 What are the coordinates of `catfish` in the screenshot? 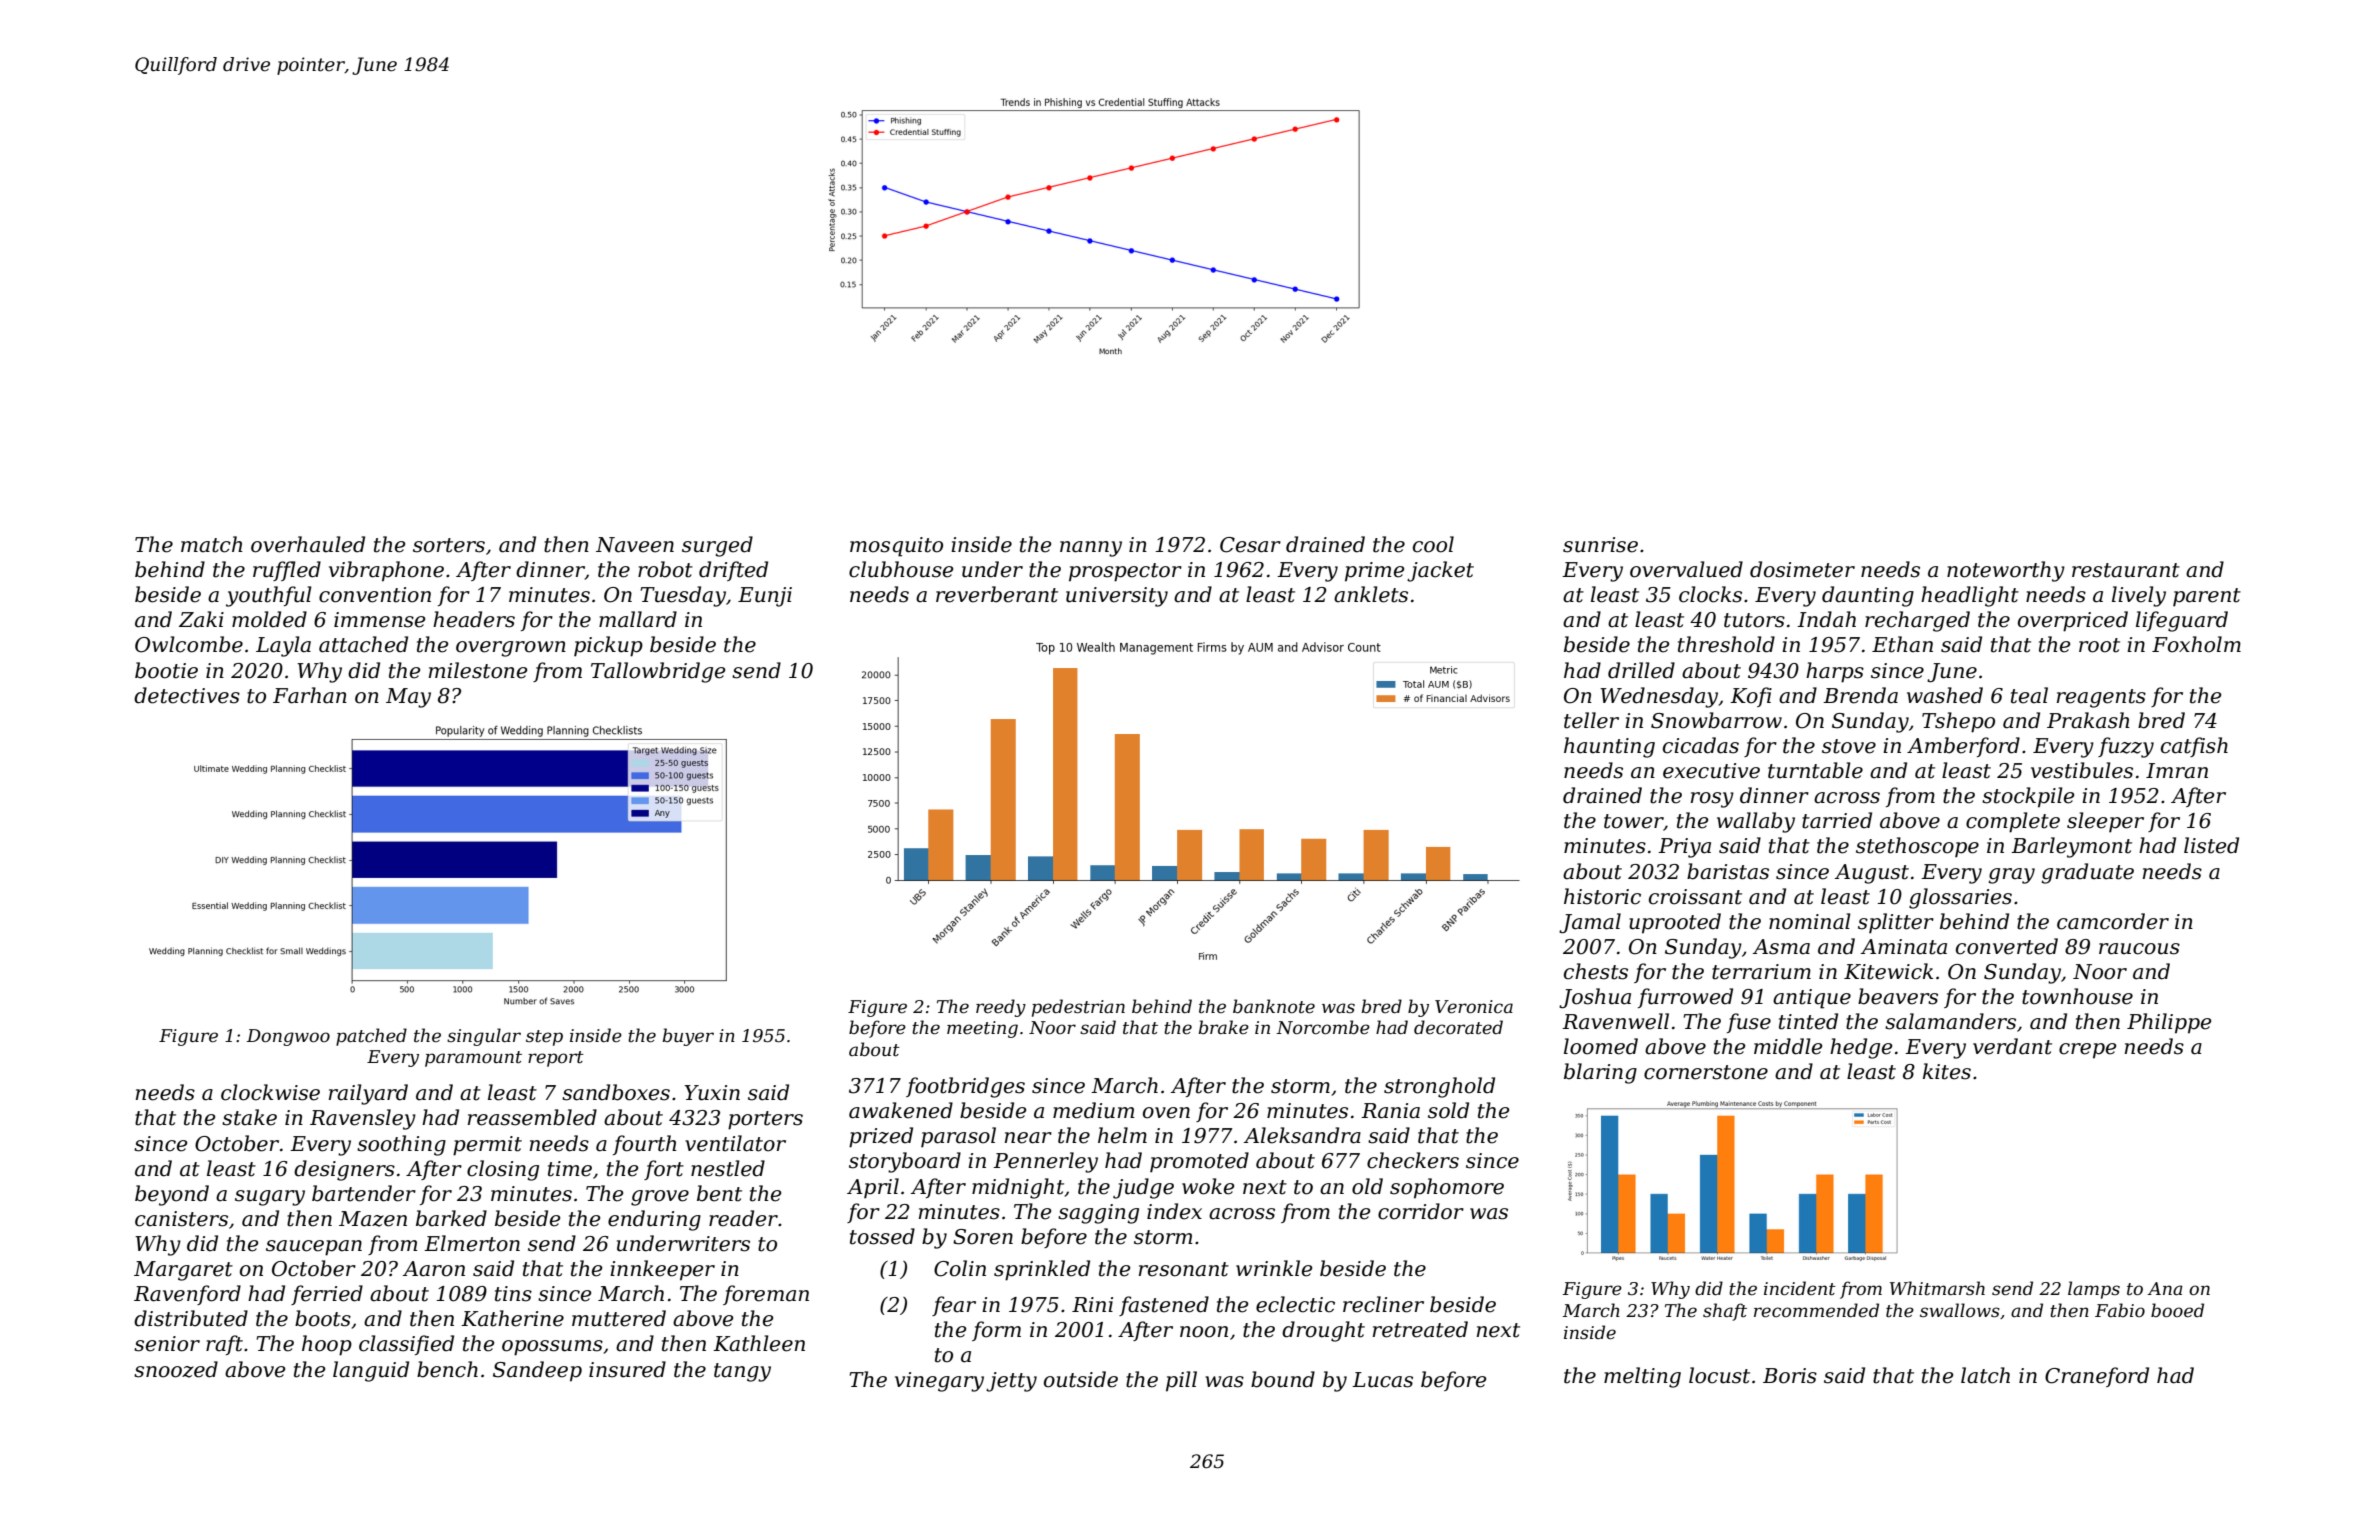 It's located at (2194, 747).
